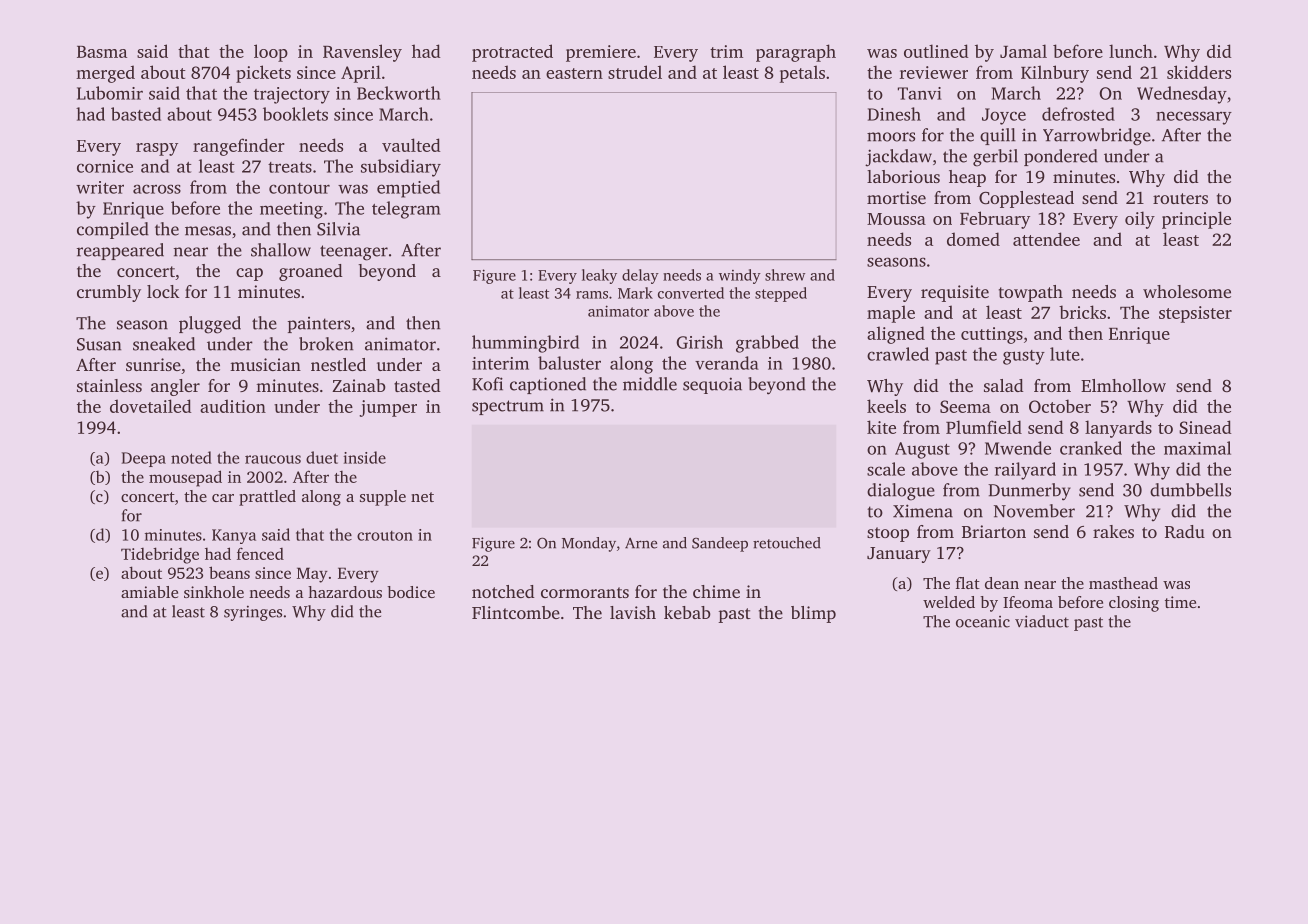 The width and height of the image is (1308, 924). What do you see at coordinates (1123, 385) in the image?
I see `Elmhollow` at bounding box center [1123, 385].
